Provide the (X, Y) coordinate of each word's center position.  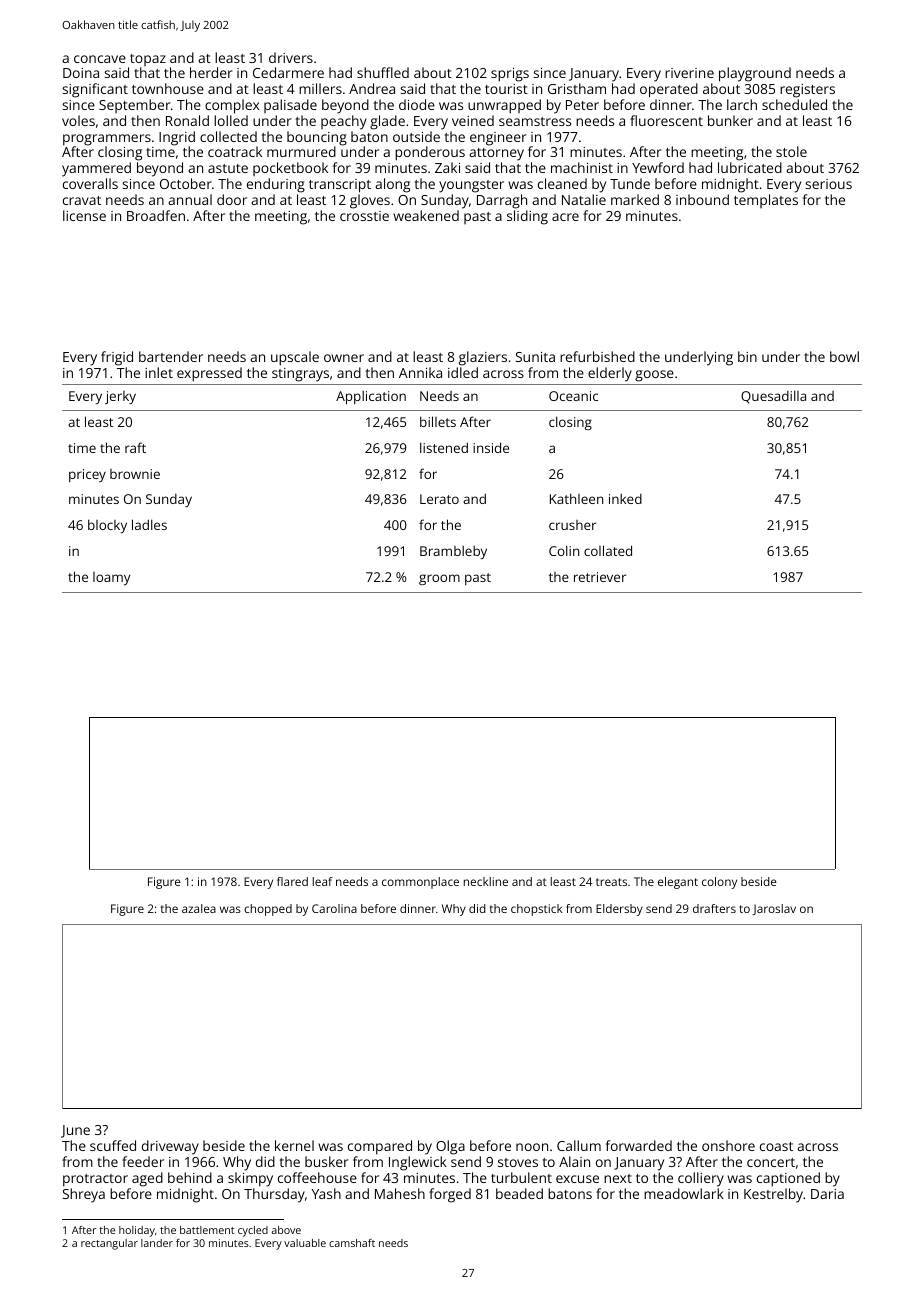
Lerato (439, 499)
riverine (689, 73)
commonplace (420, 883)
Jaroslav (774, 909)
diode (417, 104)
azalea (199, 908)
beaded (519, 1193)
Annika (420, 372)
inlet (159, 372)
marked (635, 199)
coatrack (235, 151)
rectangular (109, 1244)
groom (439, 579)
